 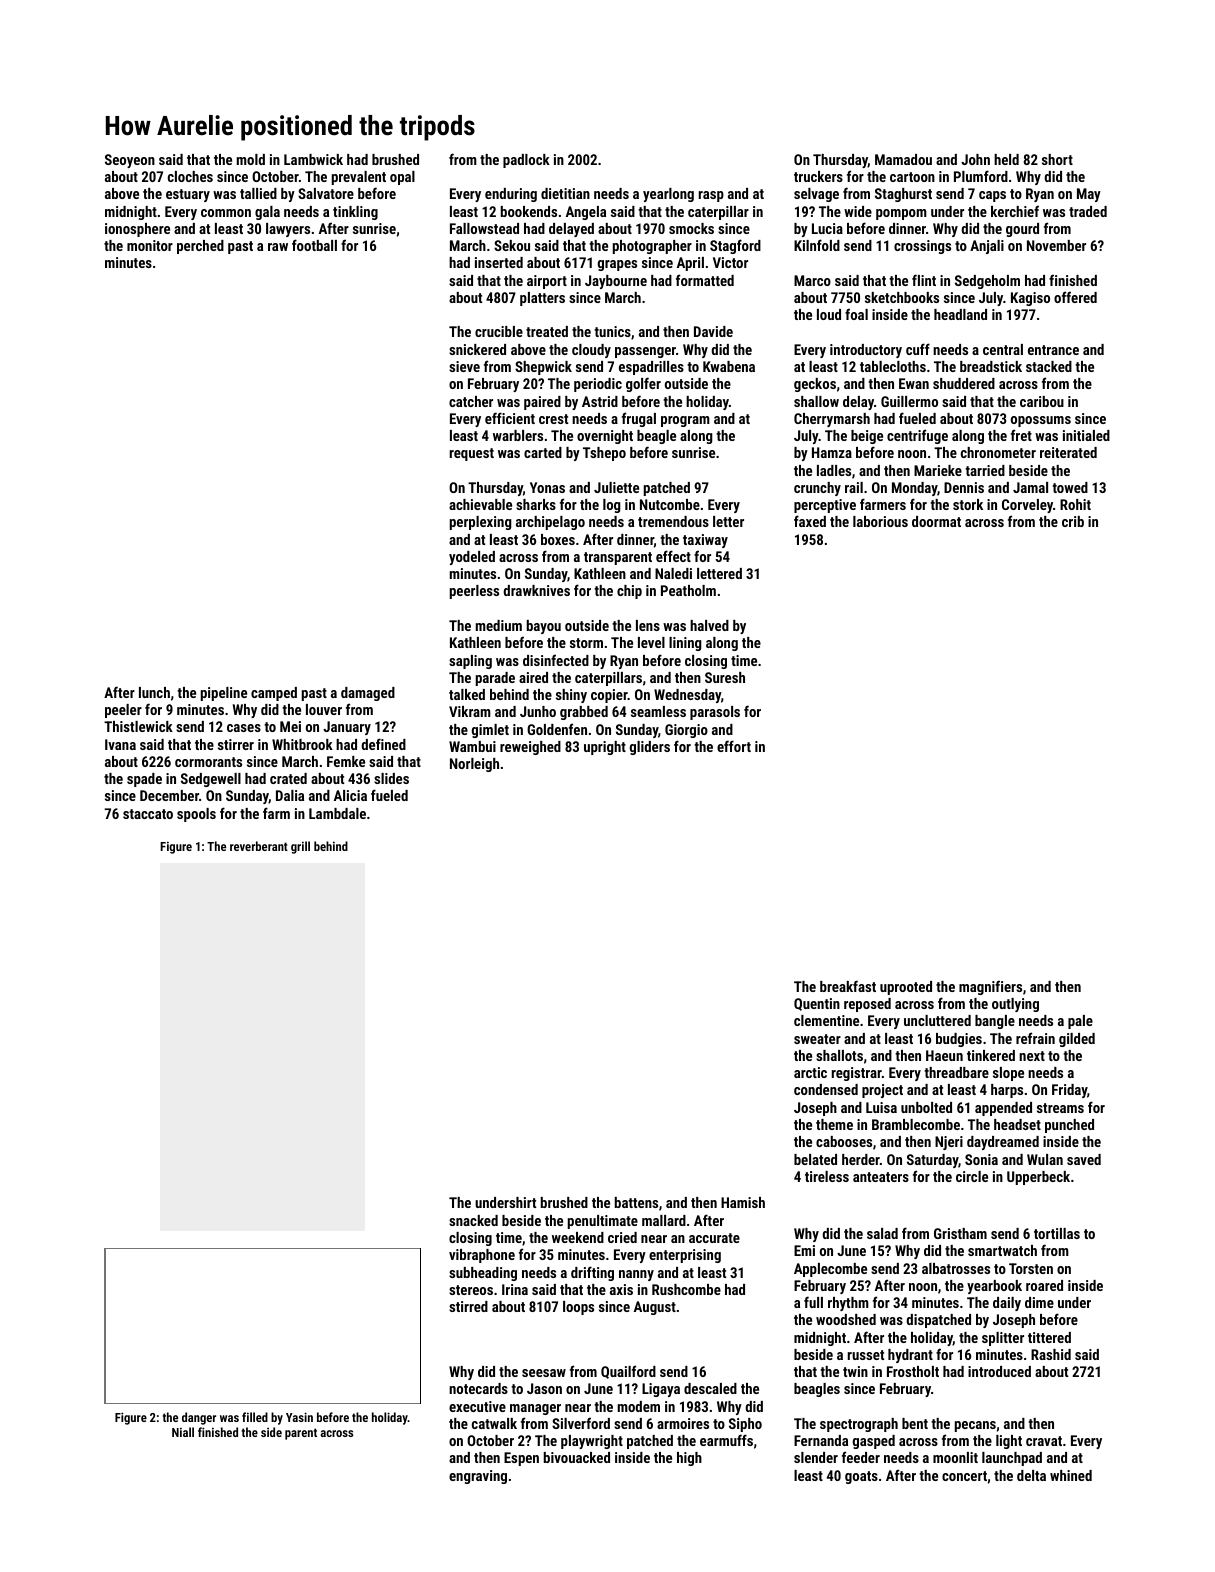 I want to click on request, so click(x=472, y=454).
